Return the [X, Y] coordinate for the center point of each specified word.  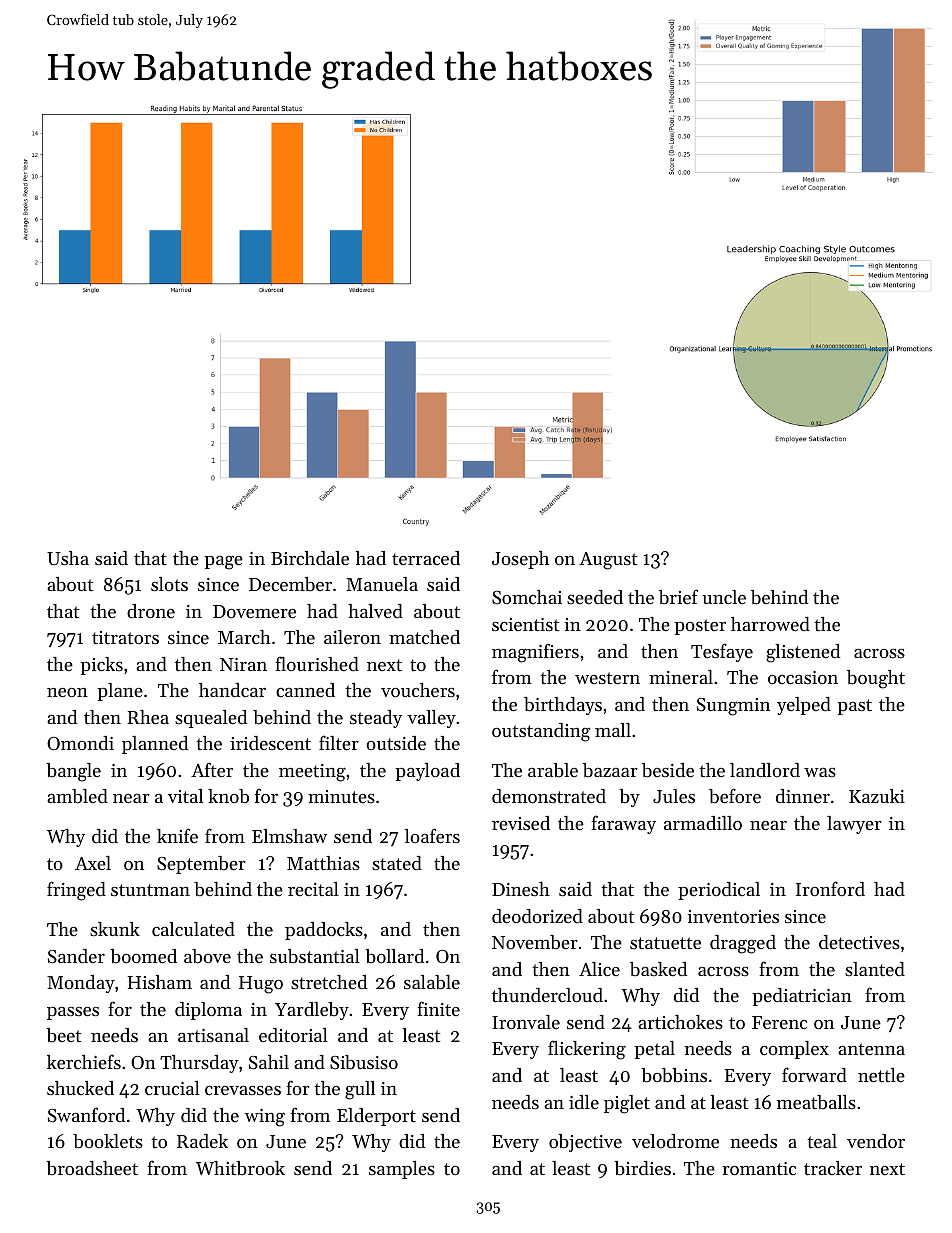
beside [668, 770]
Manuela [382, 584]
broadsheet [92, 1168]
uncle [724, 597]
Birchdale [310, 558]
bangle [73, 772]
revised [521, 823]
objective [585, 1143]
